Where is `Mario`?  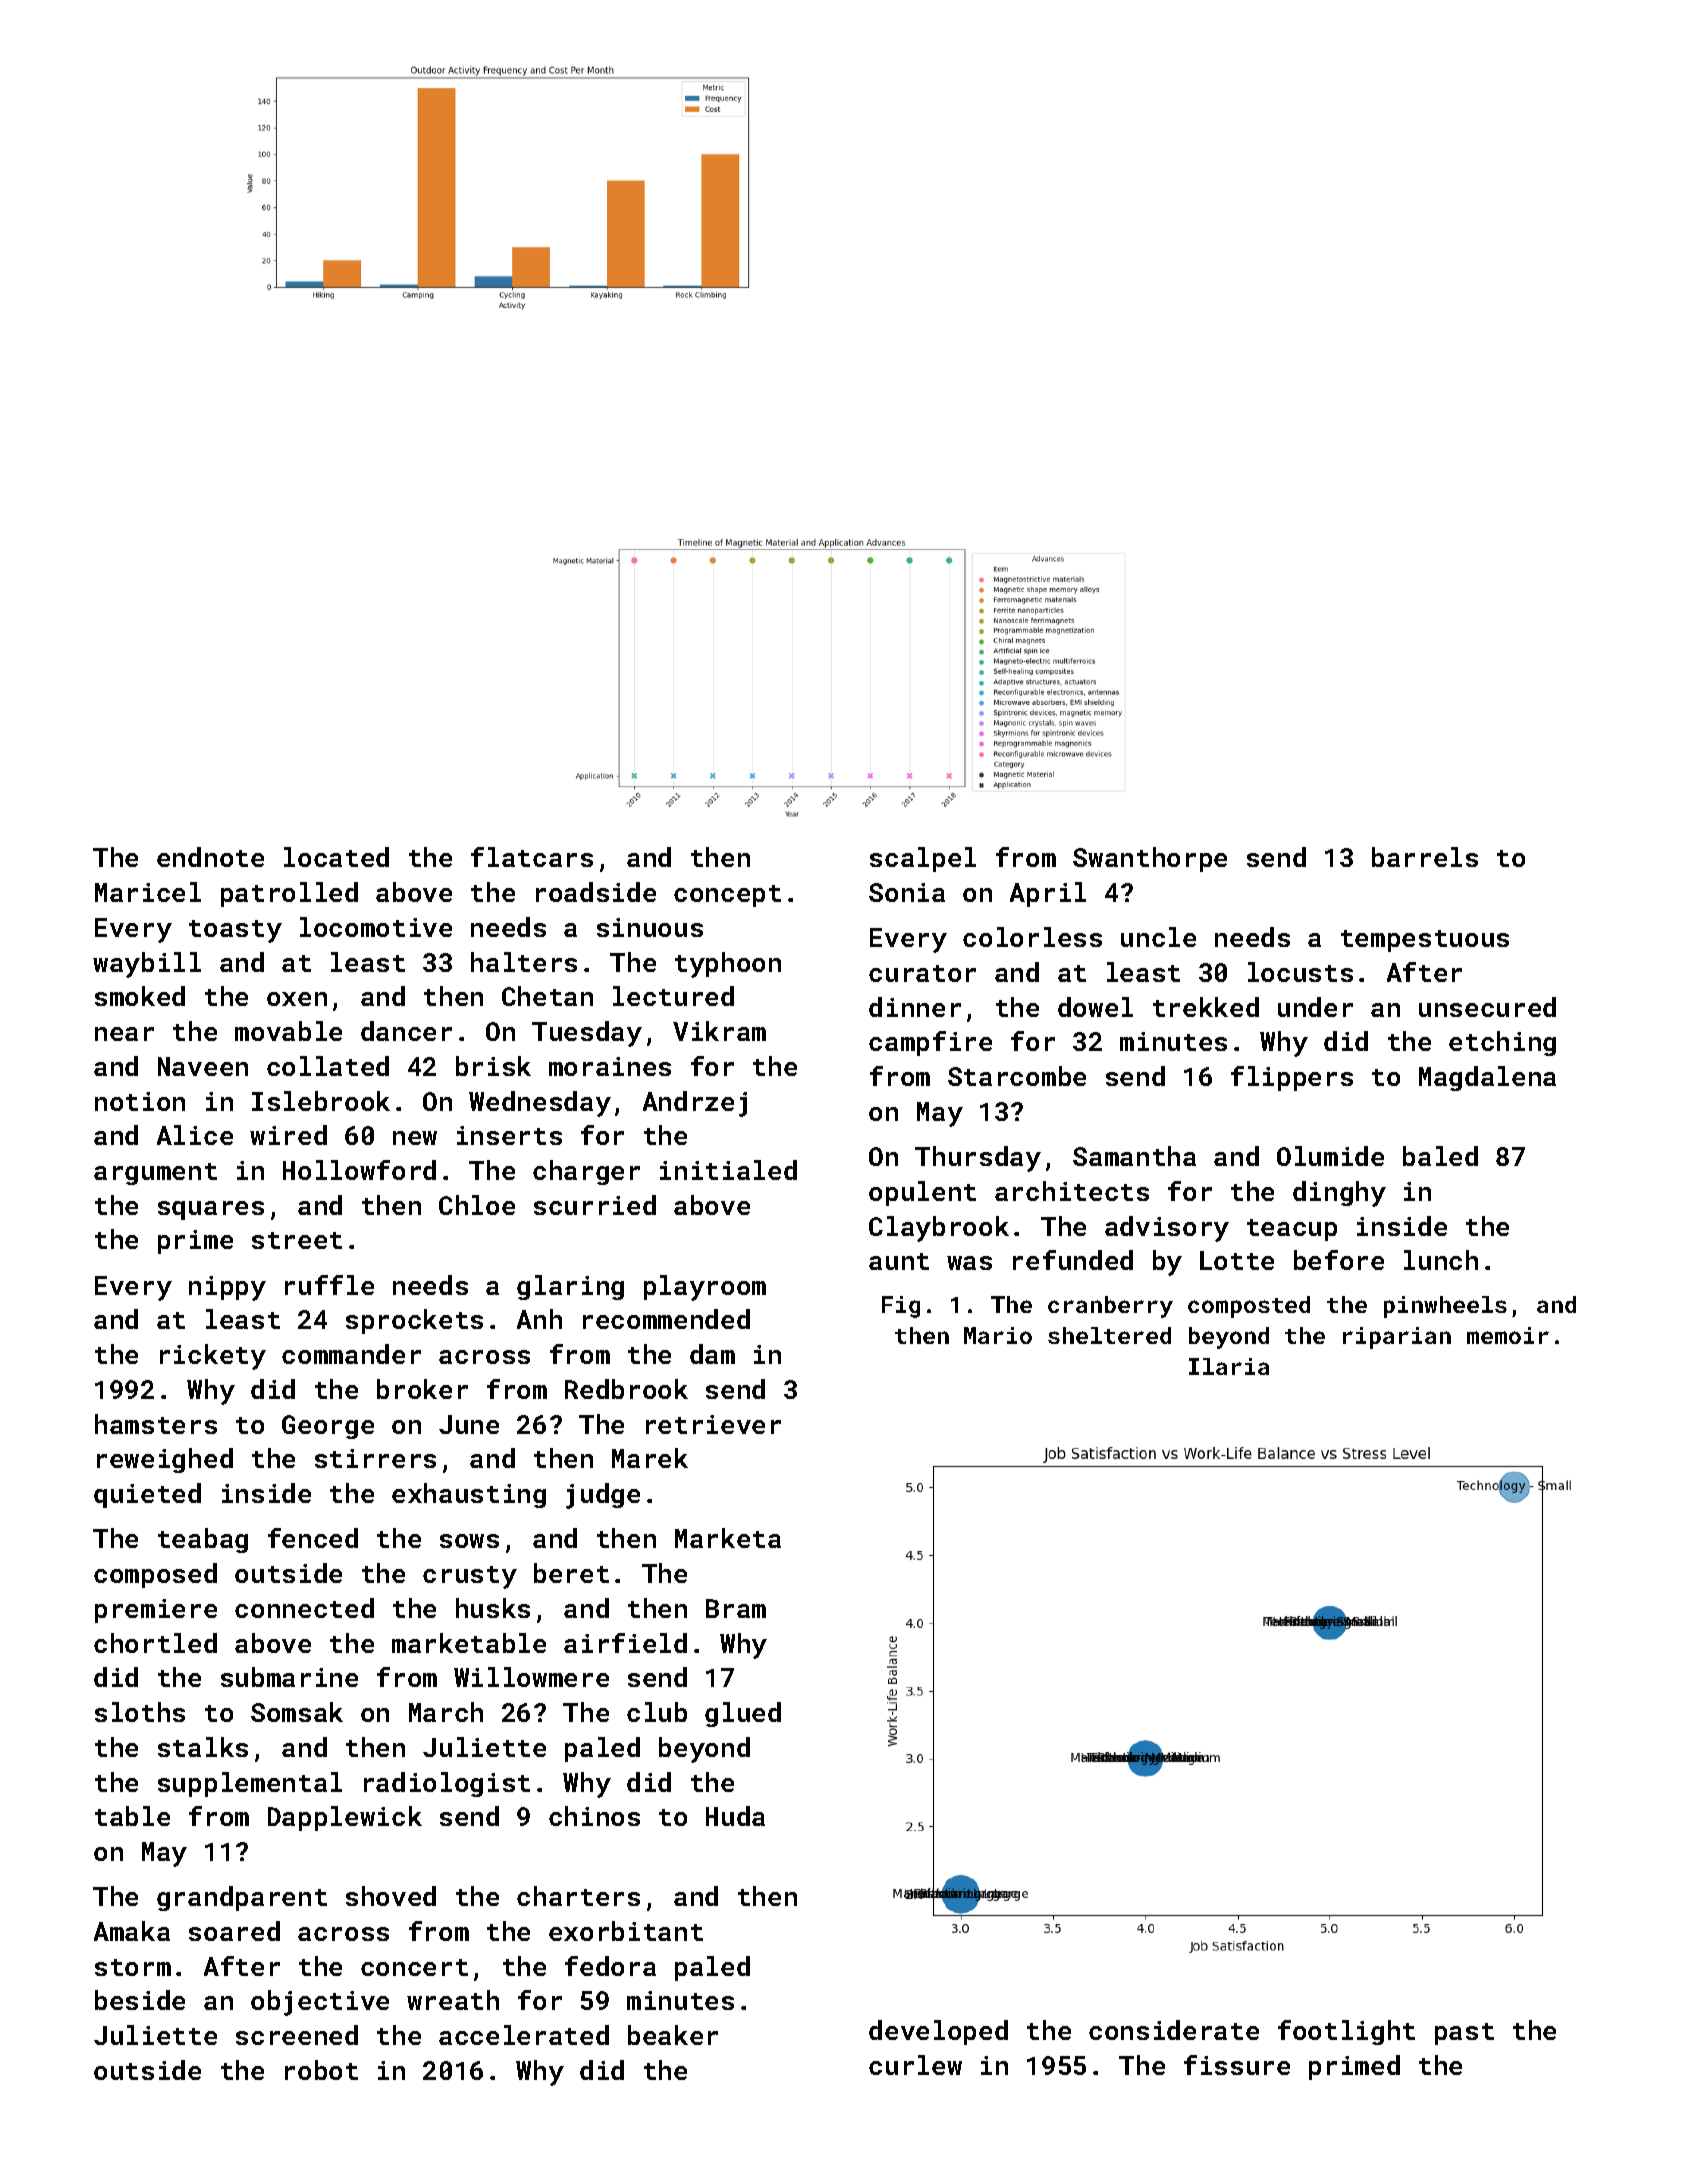 Mario is located at coordinates (998, 1335).
